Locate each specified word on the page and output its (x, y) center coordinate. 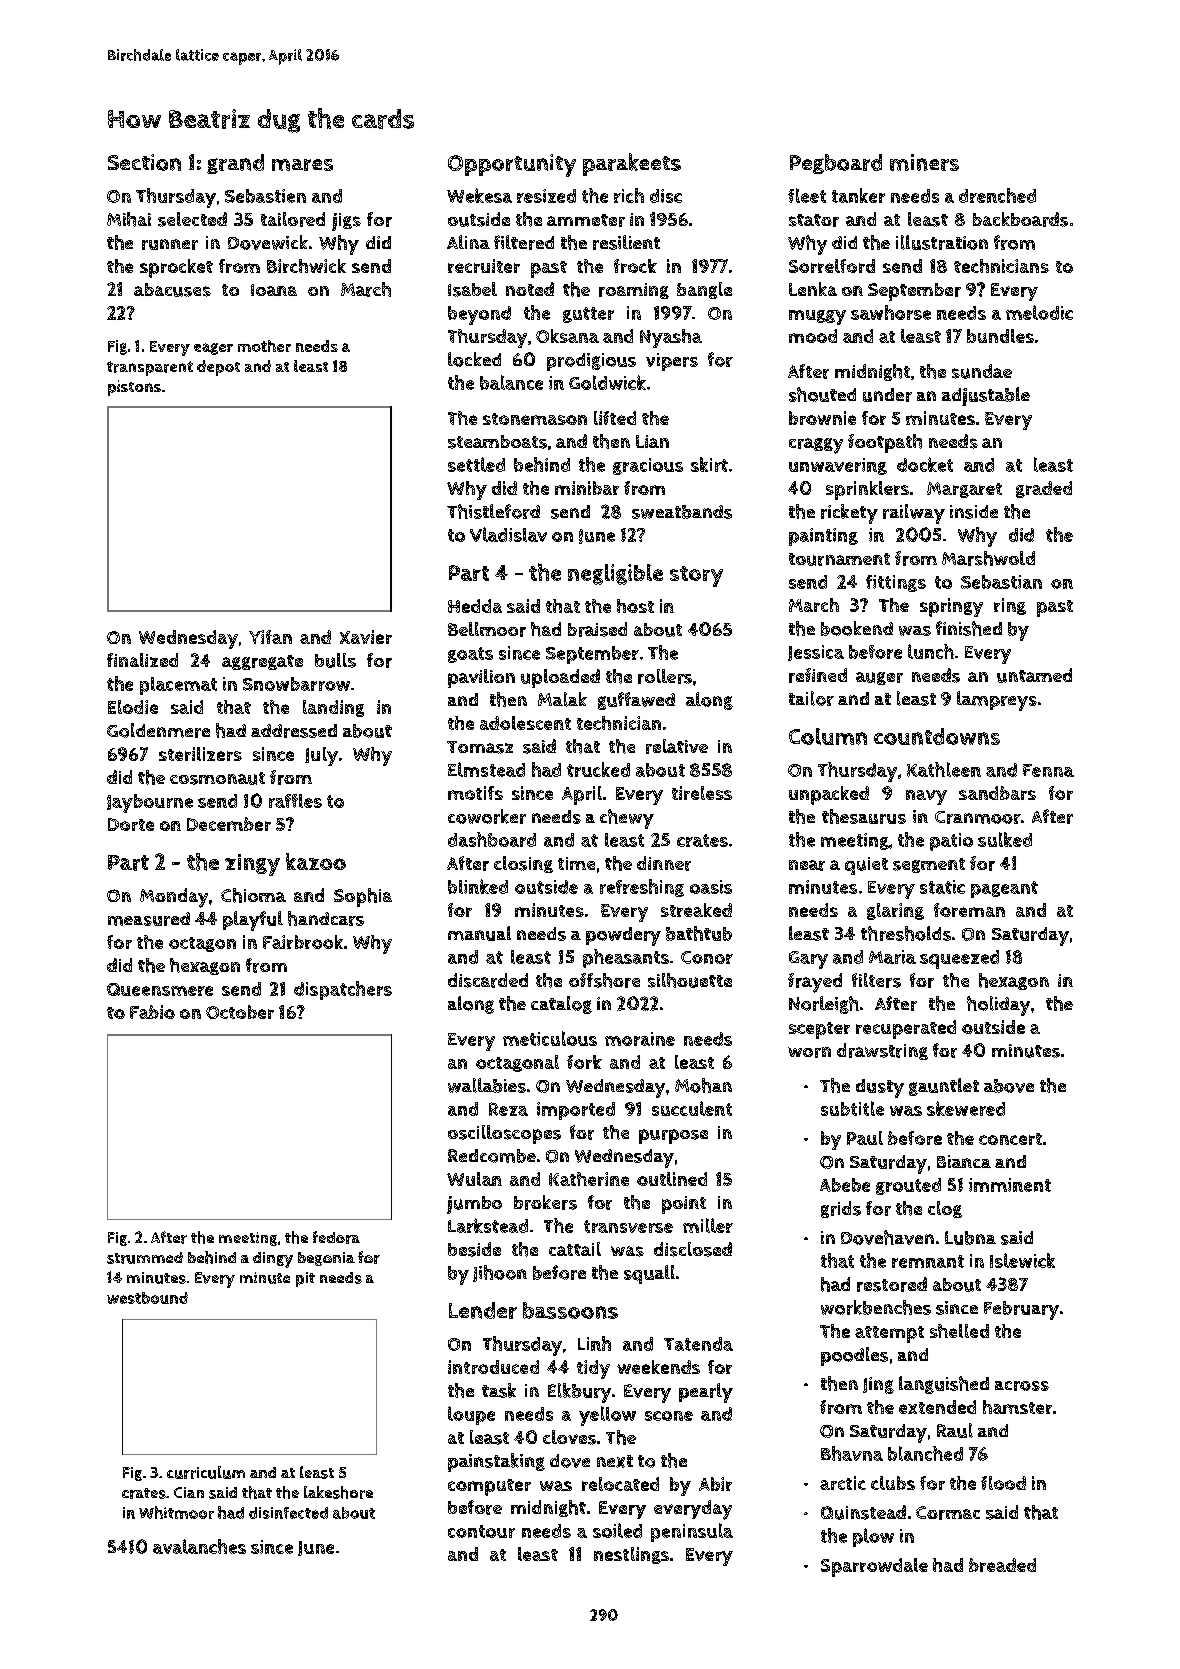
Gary (808, 960)
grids (841, 1209)
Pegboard (836, 164)
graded (1044, 489)
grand (235, 164)
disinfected (288, 1513)
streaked (696, 910)
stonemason (535, 419)
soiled (617, 1530)
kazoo (316, 861)
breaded (1002, 1565)
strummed (145, 1258)
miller (708, 1225)
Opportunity (512, 165)
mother (264, 346)
